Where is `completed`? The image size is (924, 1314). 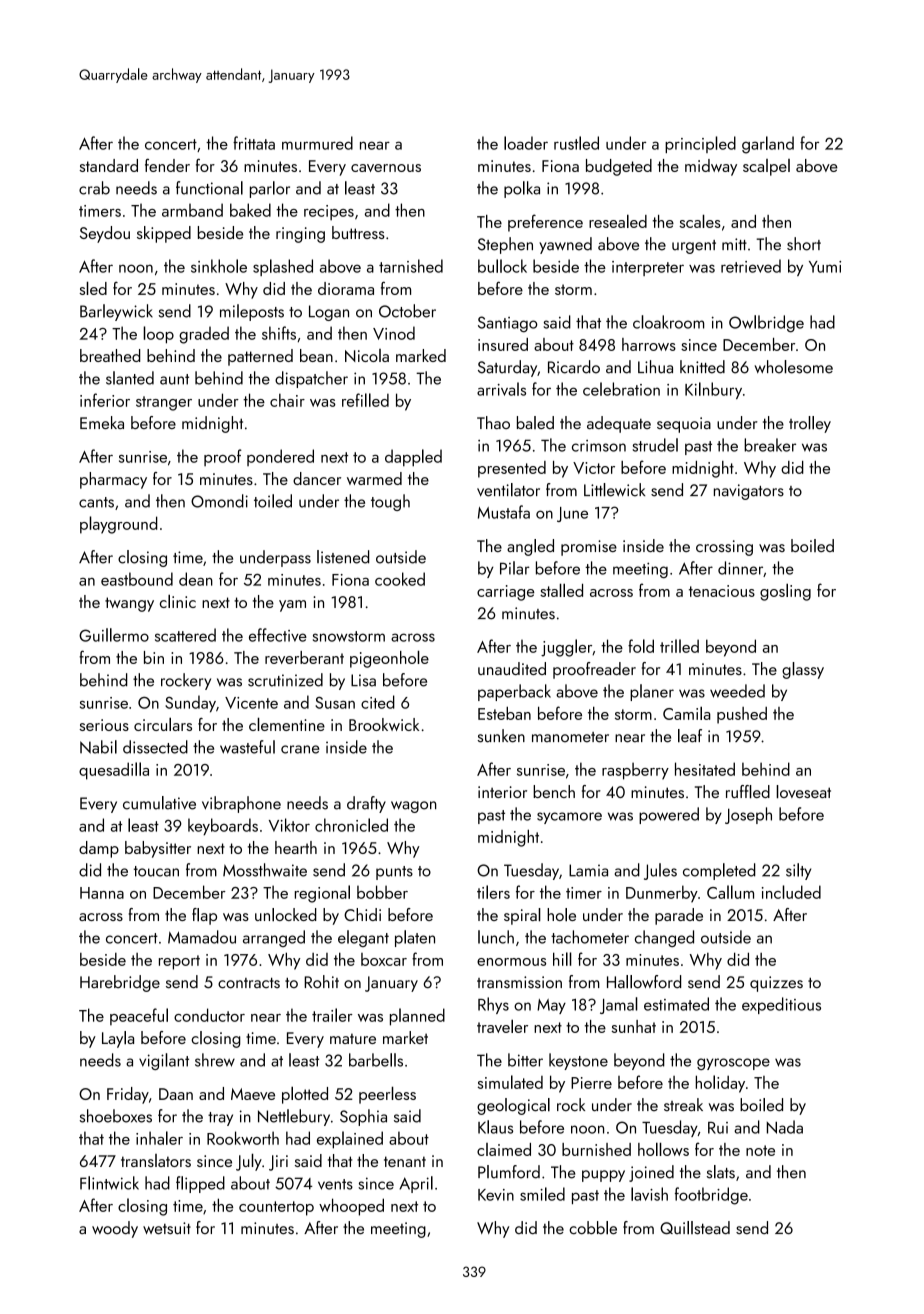 completed is located at coordinates (719, 871).
